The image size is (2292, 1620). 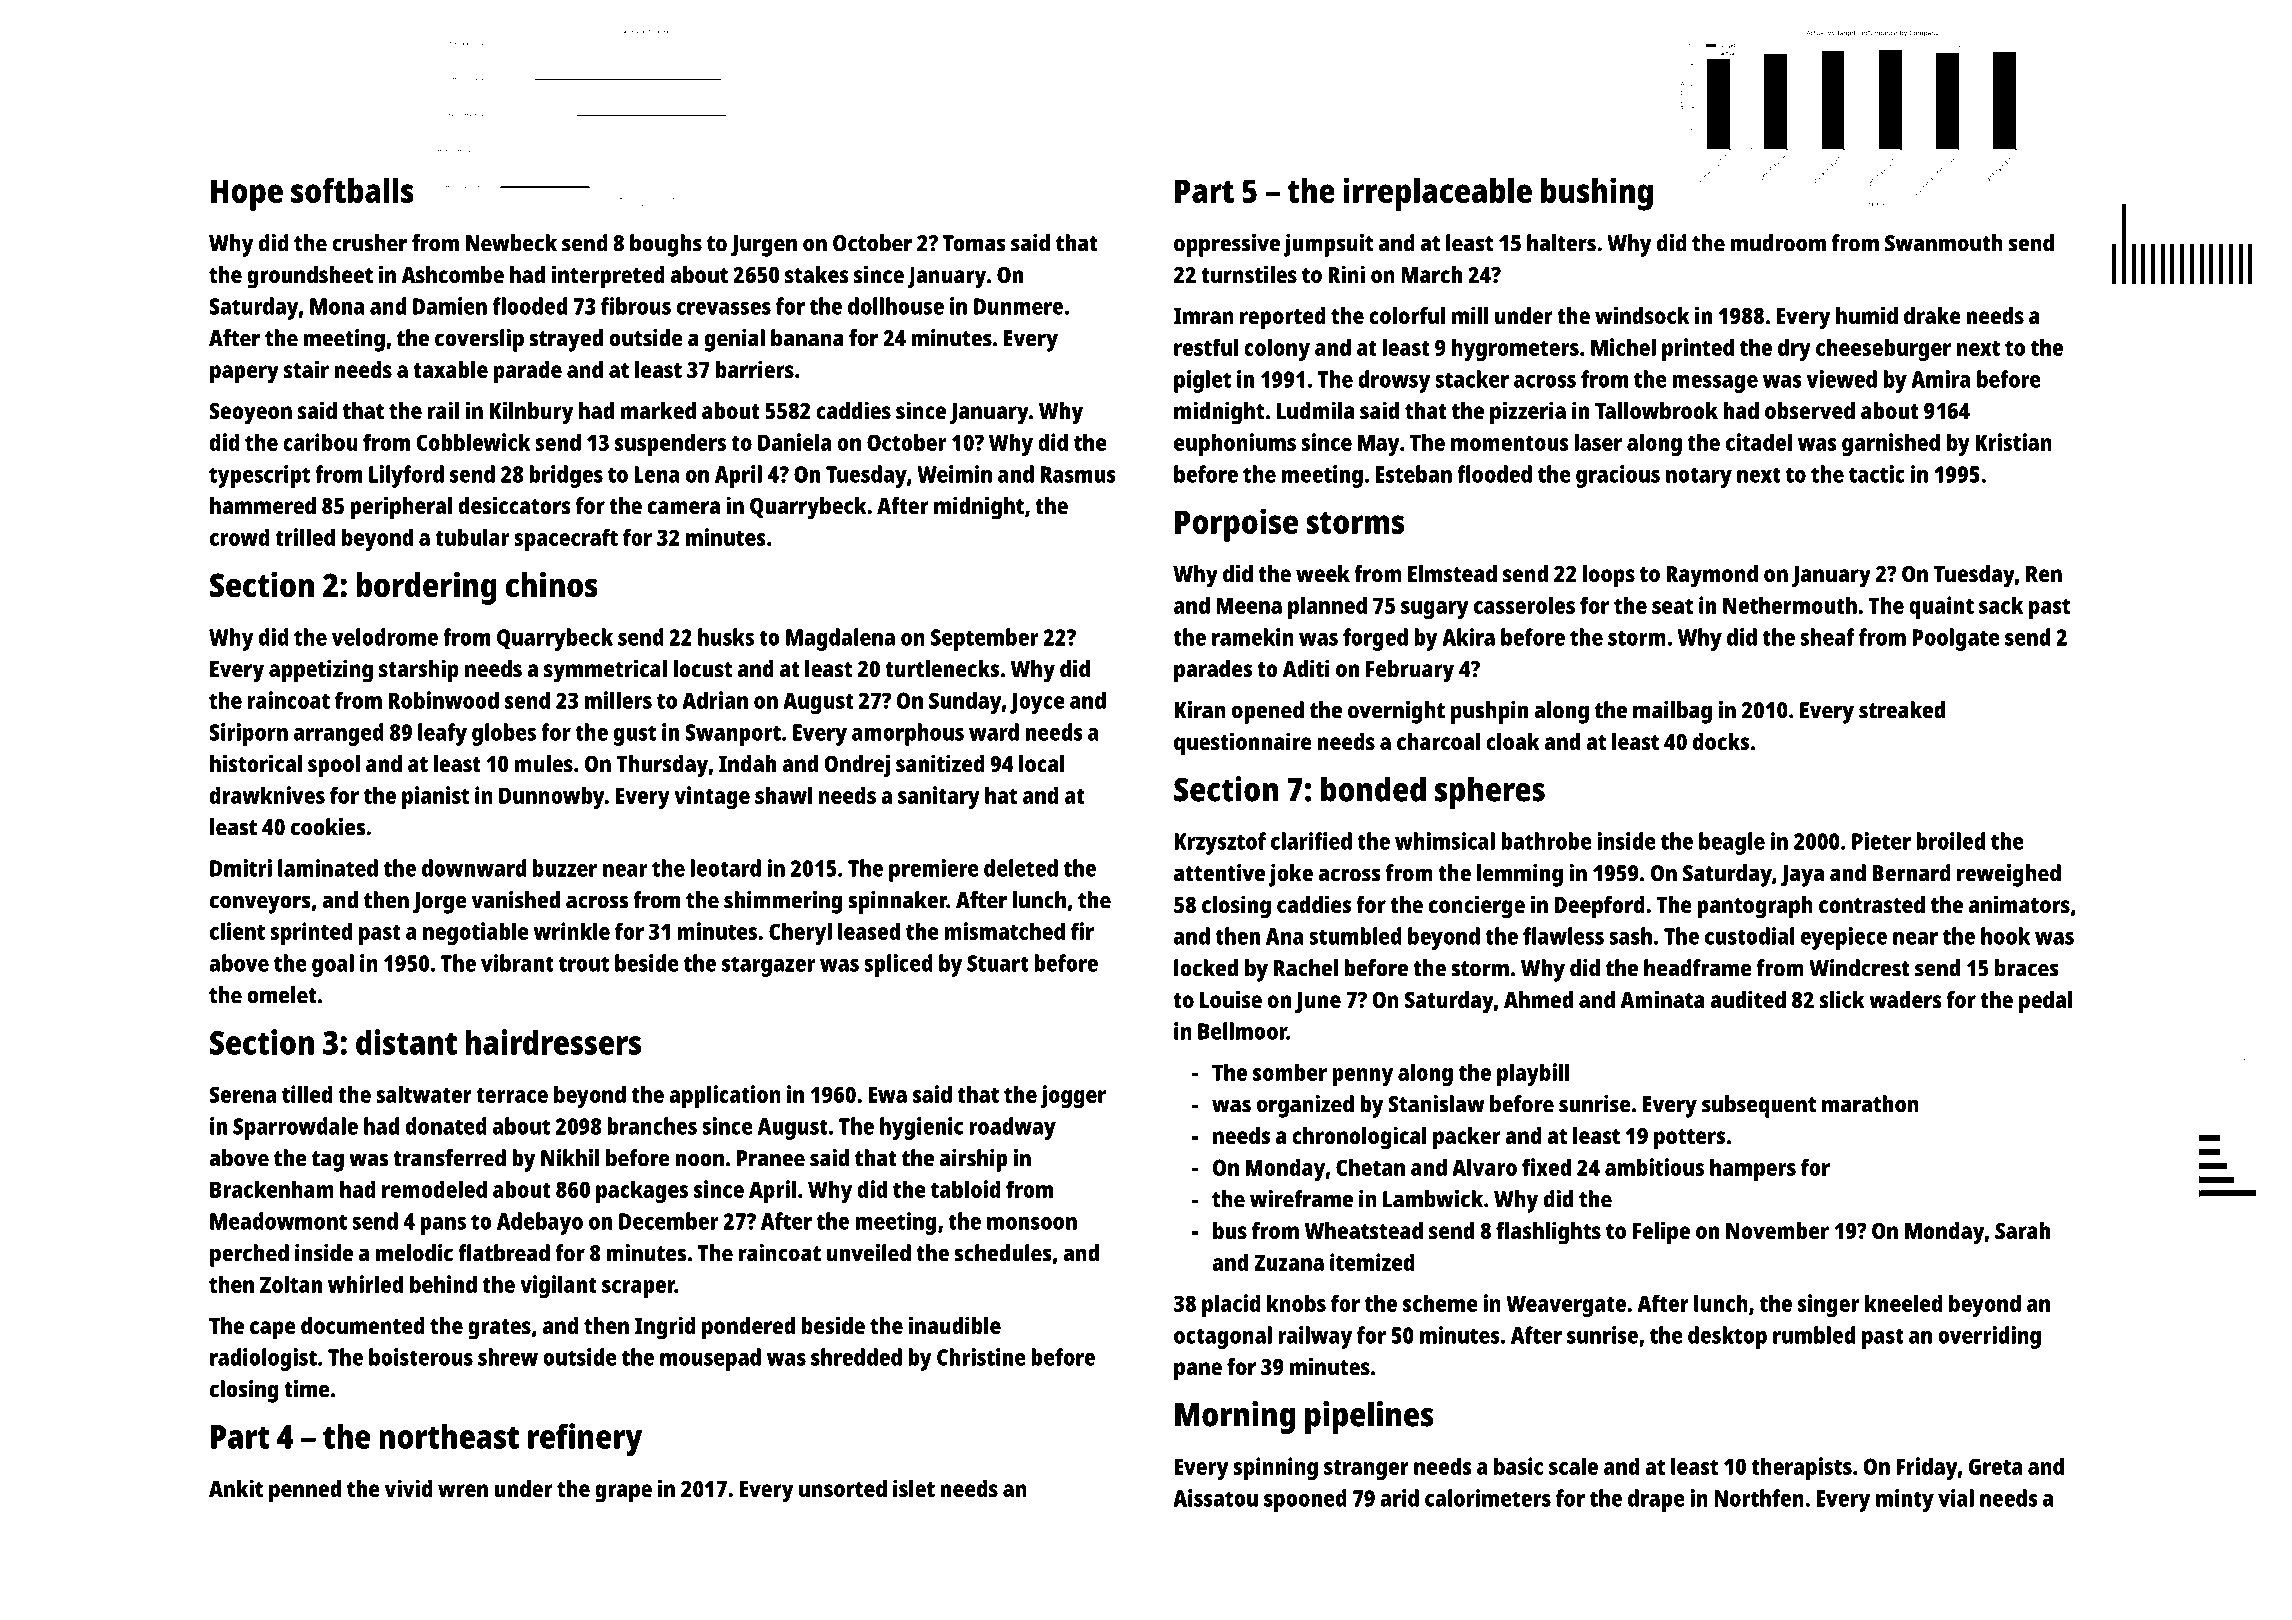 I want to click on Swanmouth, so click(x=1944, y=243).
